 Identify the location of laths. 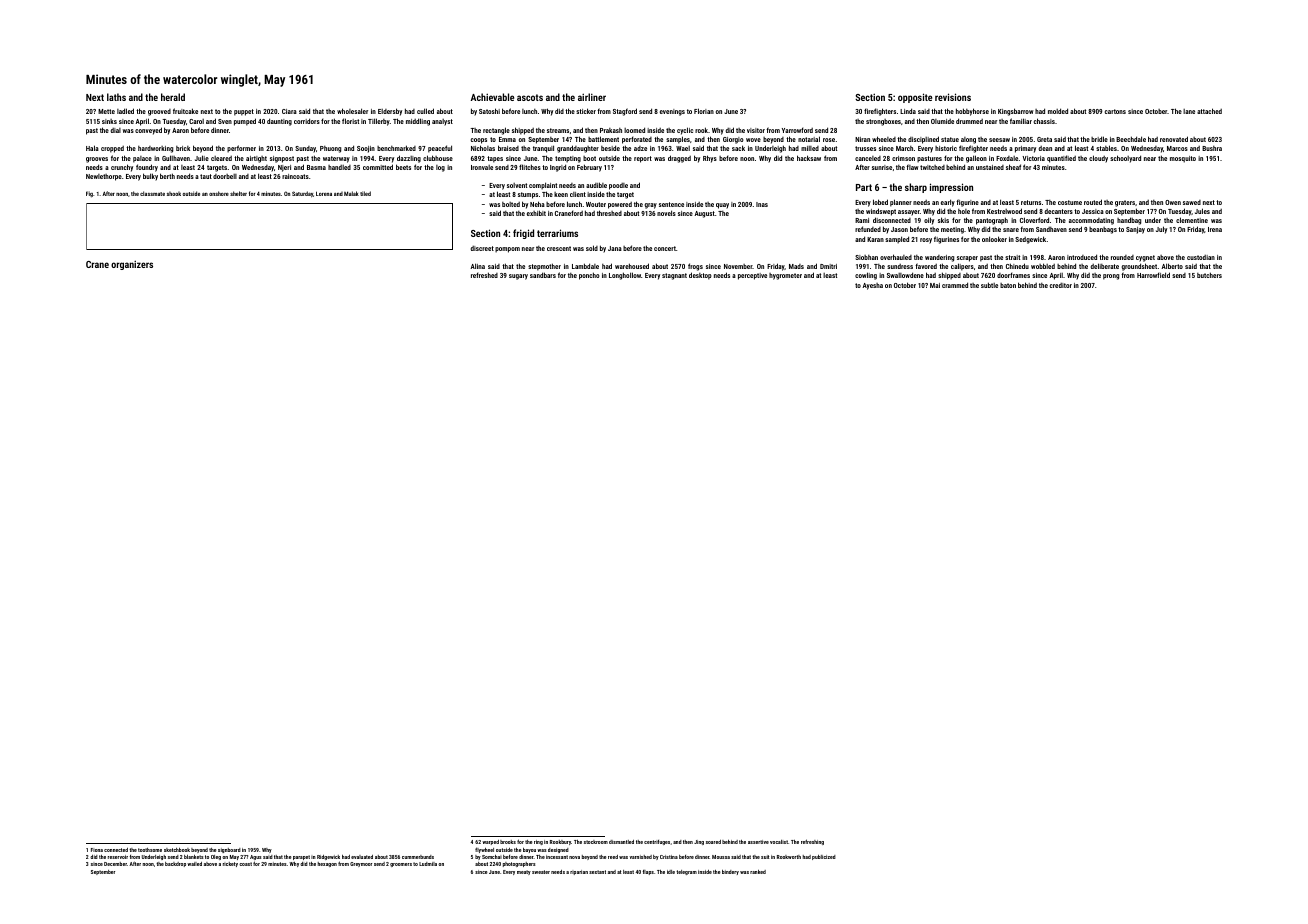
(116, 97).
